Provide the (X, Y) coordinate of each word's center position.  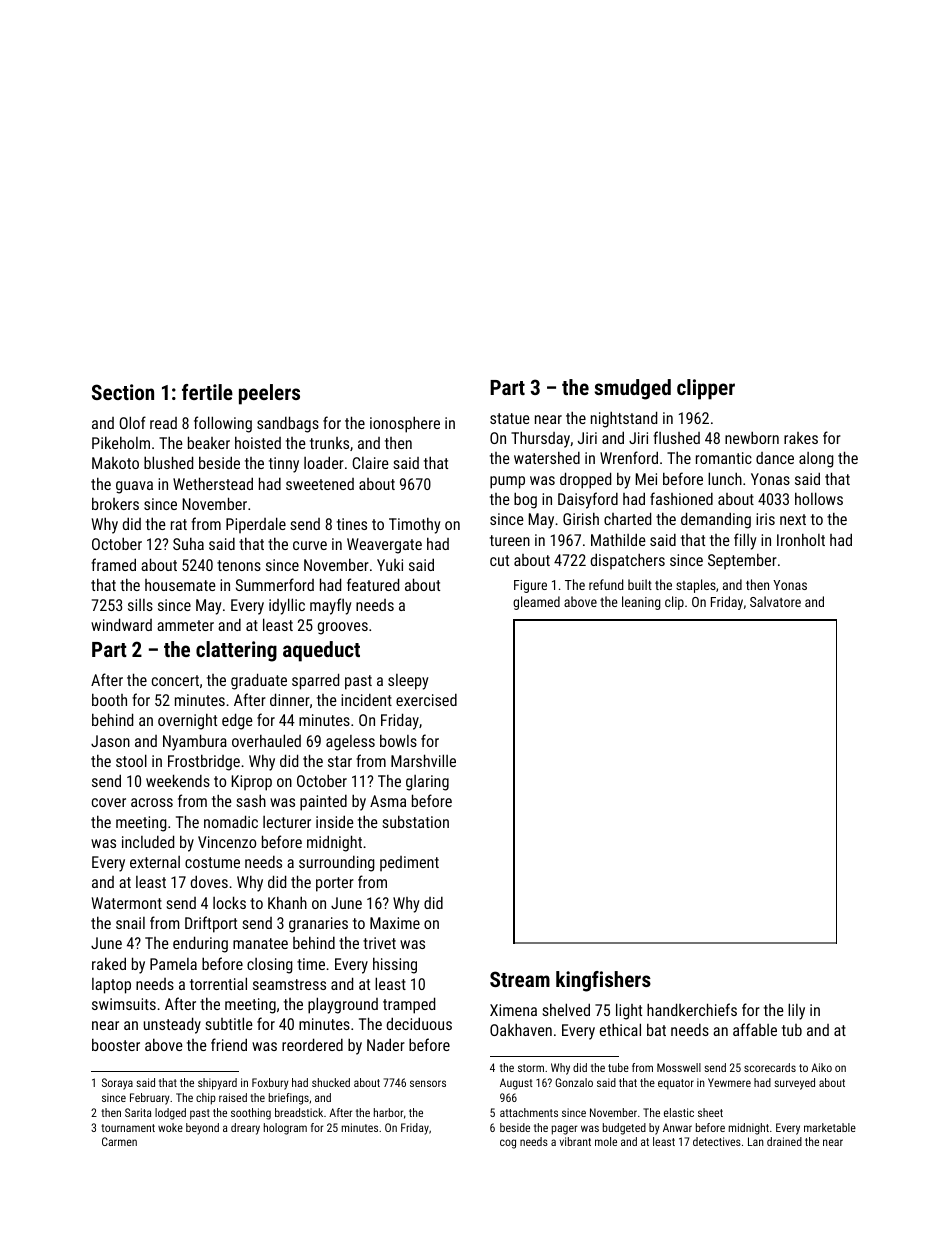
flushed (676, 437)
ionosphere (405, 424)
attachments (529, 1112)
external (155, 862)
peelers (269, 394)
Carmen (119, 1141)
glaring (427, 783)
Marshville (423, 760)
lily (796, 1011)
